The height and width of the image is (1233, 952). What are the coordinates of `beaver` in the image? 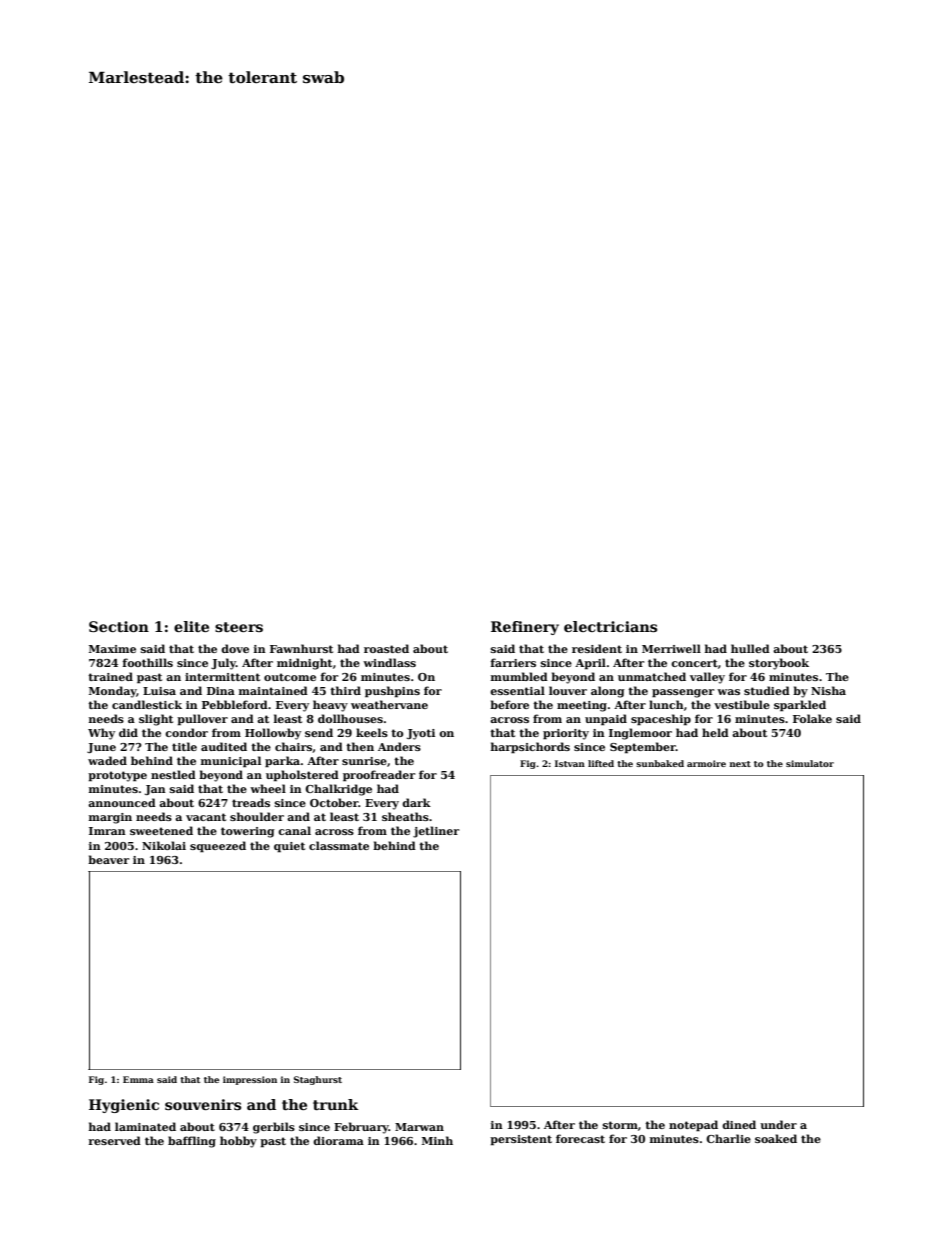 It's located at (108, 859).
